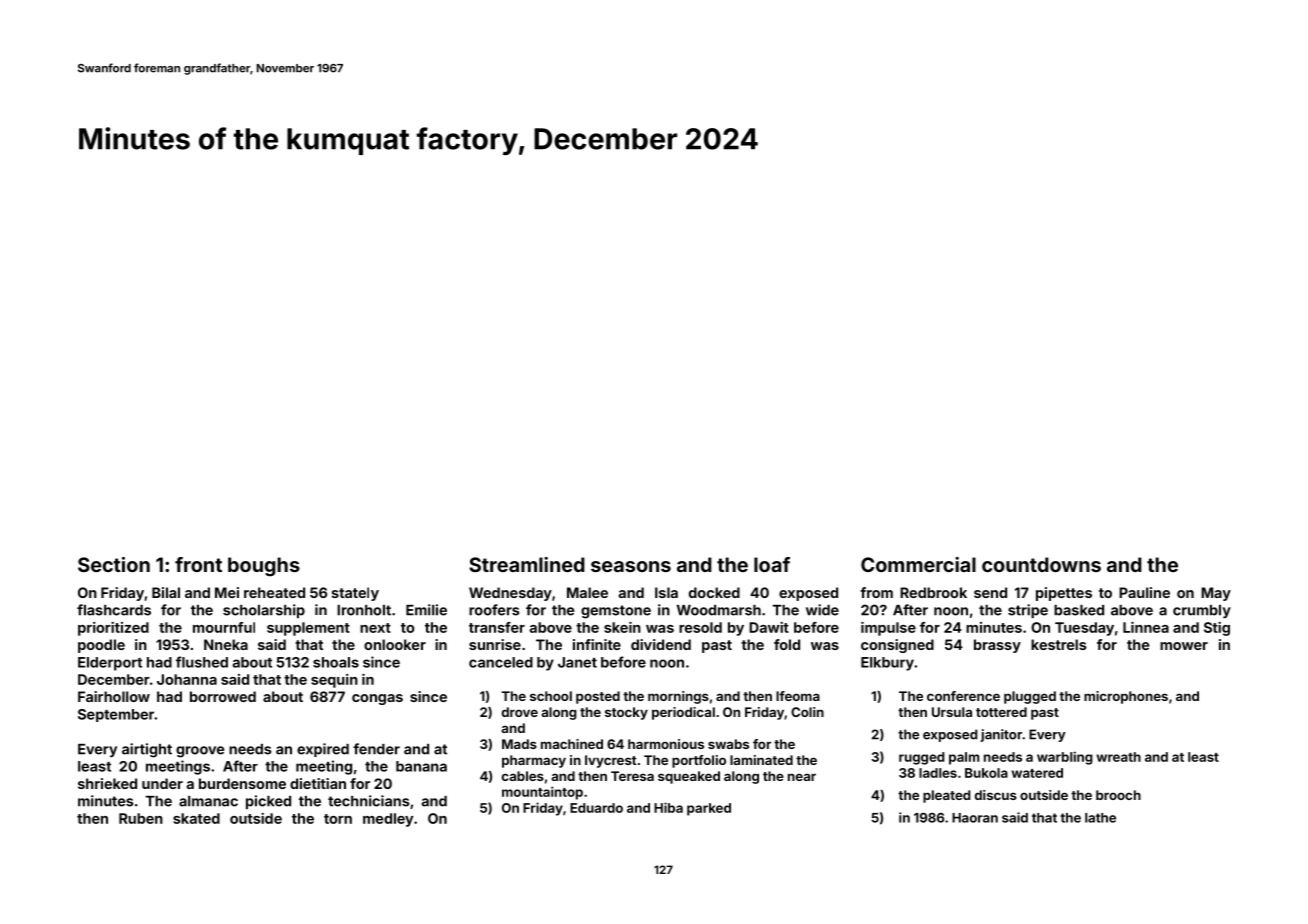 This page has width=1308, height=924. What do you see at coordinates (510, 594) in the page?
I see `Wednesday` at bounding box center [510, 594].
